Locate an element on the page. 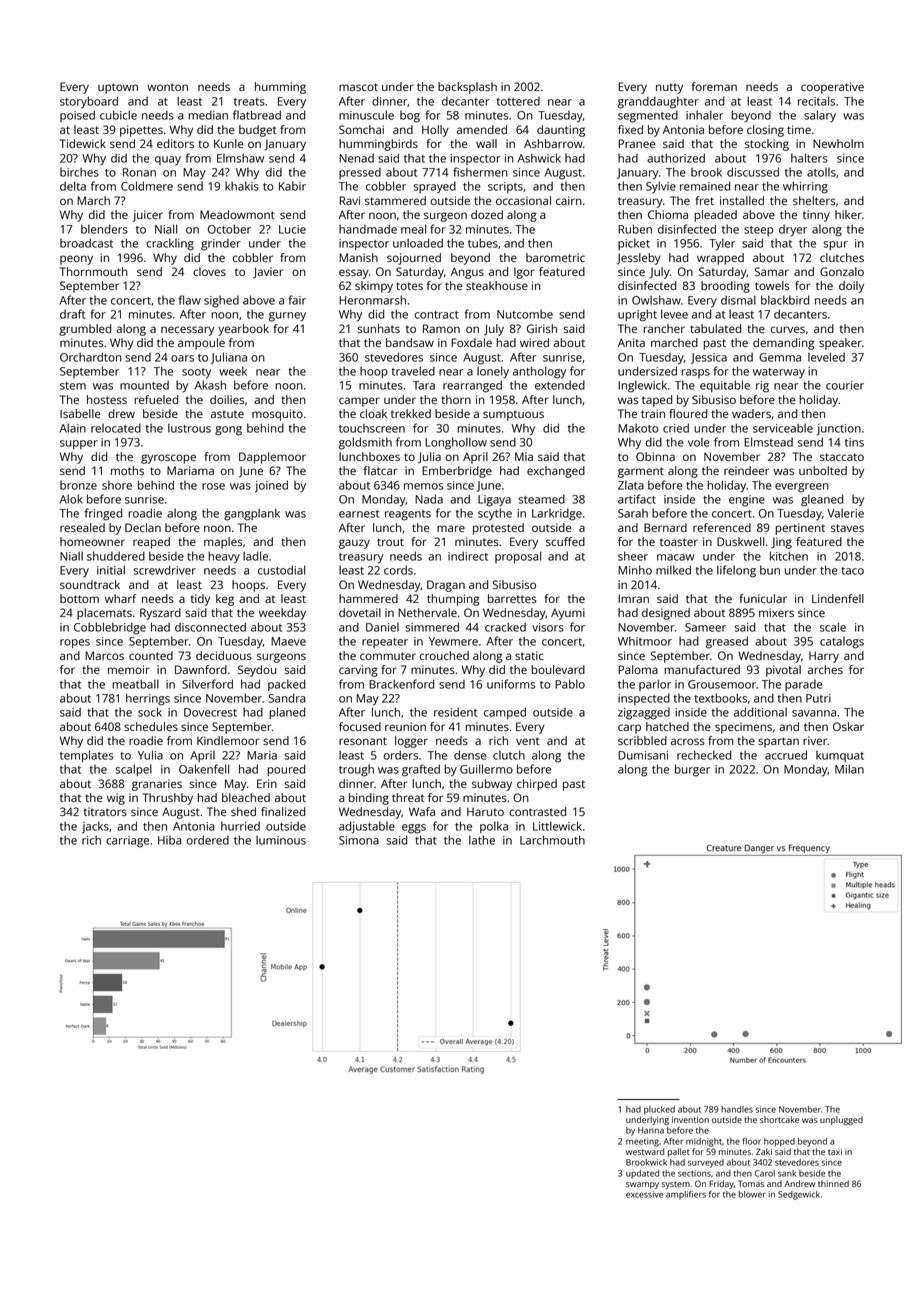  towels is located at coordinates (772, 285).
